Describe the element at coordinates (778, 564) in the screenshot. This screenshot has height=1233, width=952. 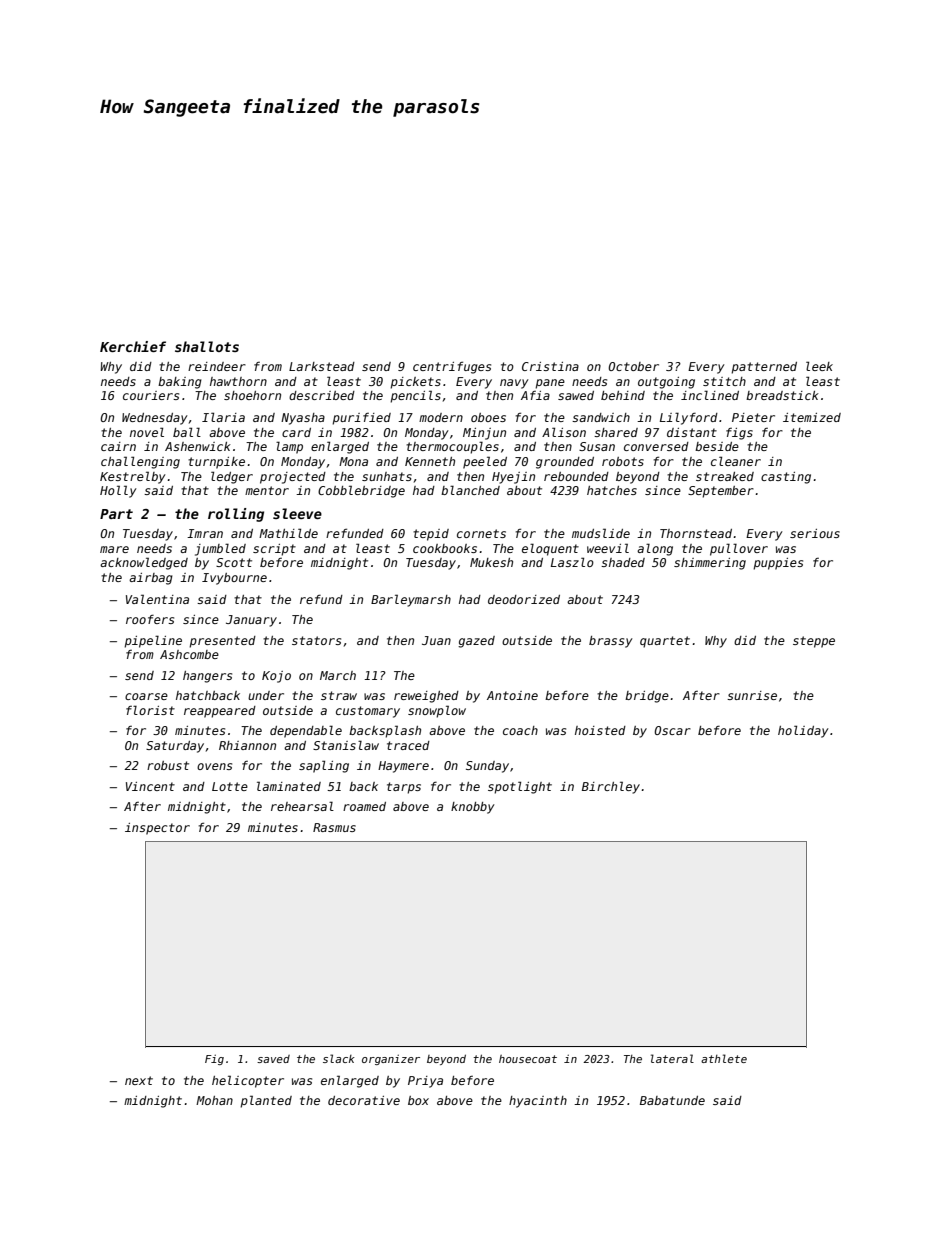
I see `puppies` at that location.
